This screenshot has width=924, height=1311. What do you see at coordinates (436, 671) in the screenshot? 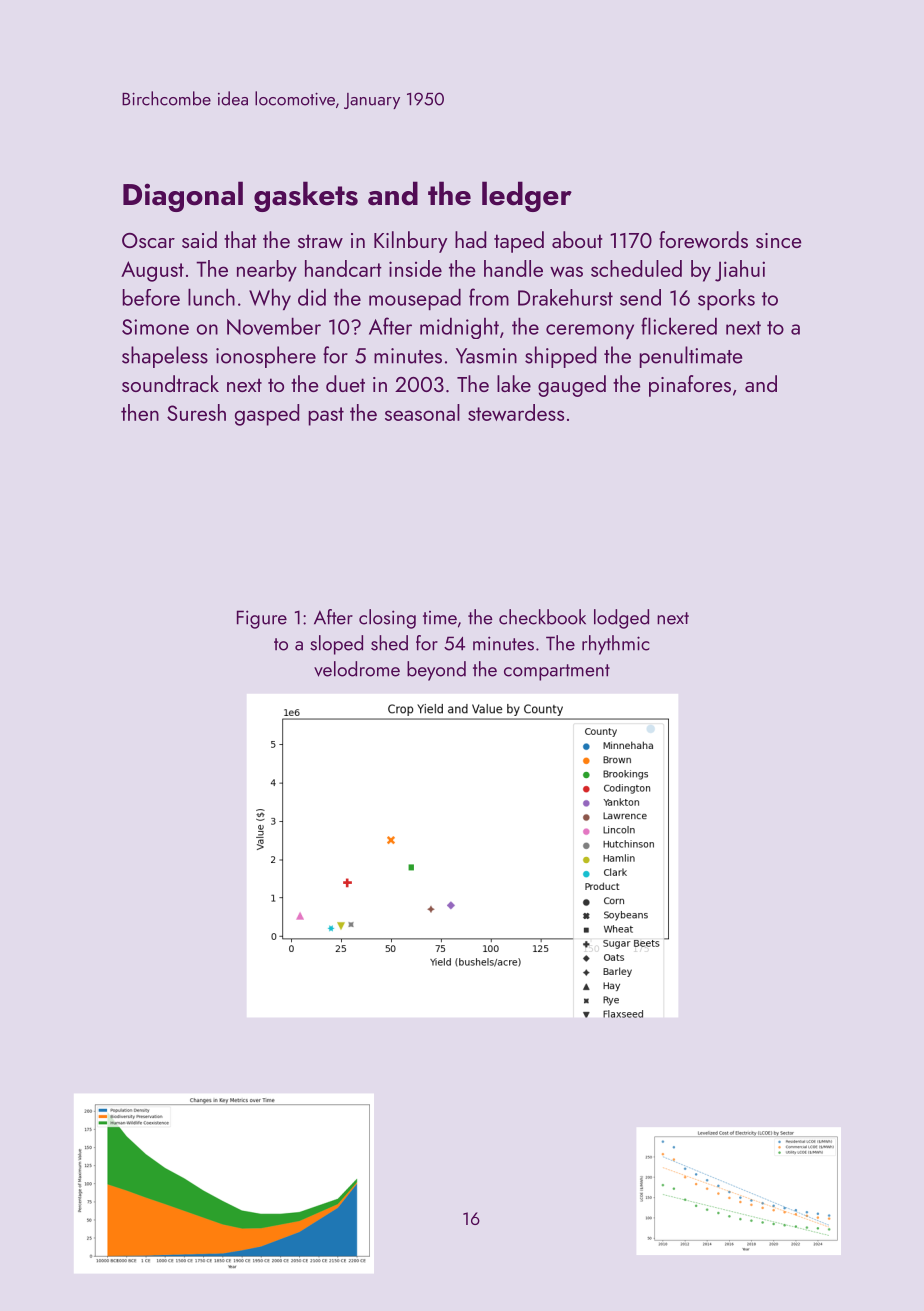
I see `beyond` at bounding box center [436, 671].
